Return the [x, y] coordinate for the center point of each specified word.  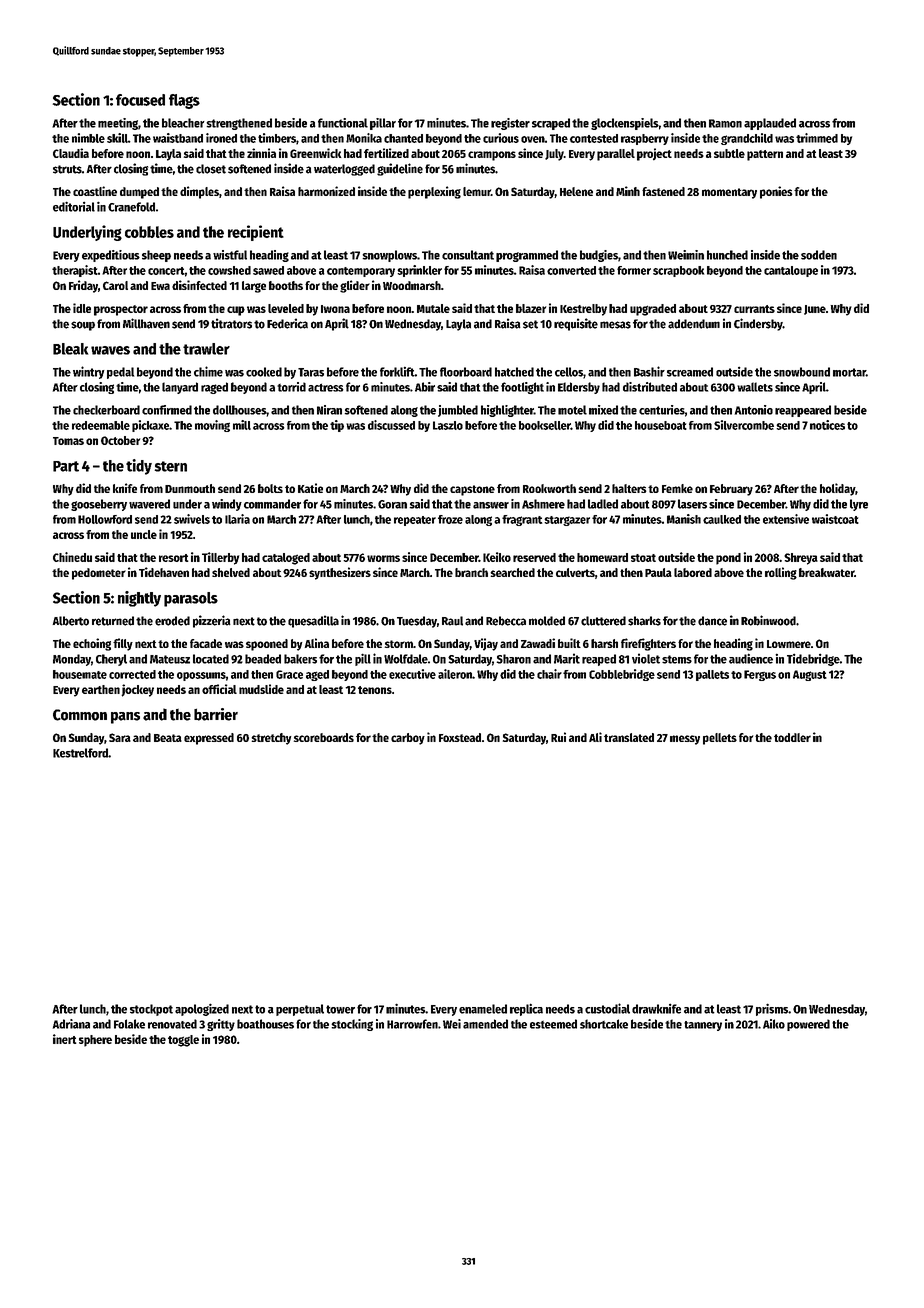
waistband [178, 138]
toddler [792, 737]
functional [343, 123]
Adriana [71, 1024]
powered [808, 1025]
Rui [558, 737]
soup [83, 326]
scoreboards [324, 737]
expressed [209, 739]
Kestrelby [583, 310]
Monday [72, 660]
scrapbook [678, 271]
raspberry [645, 139]
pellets [720, 739]
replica [526, 1009]
